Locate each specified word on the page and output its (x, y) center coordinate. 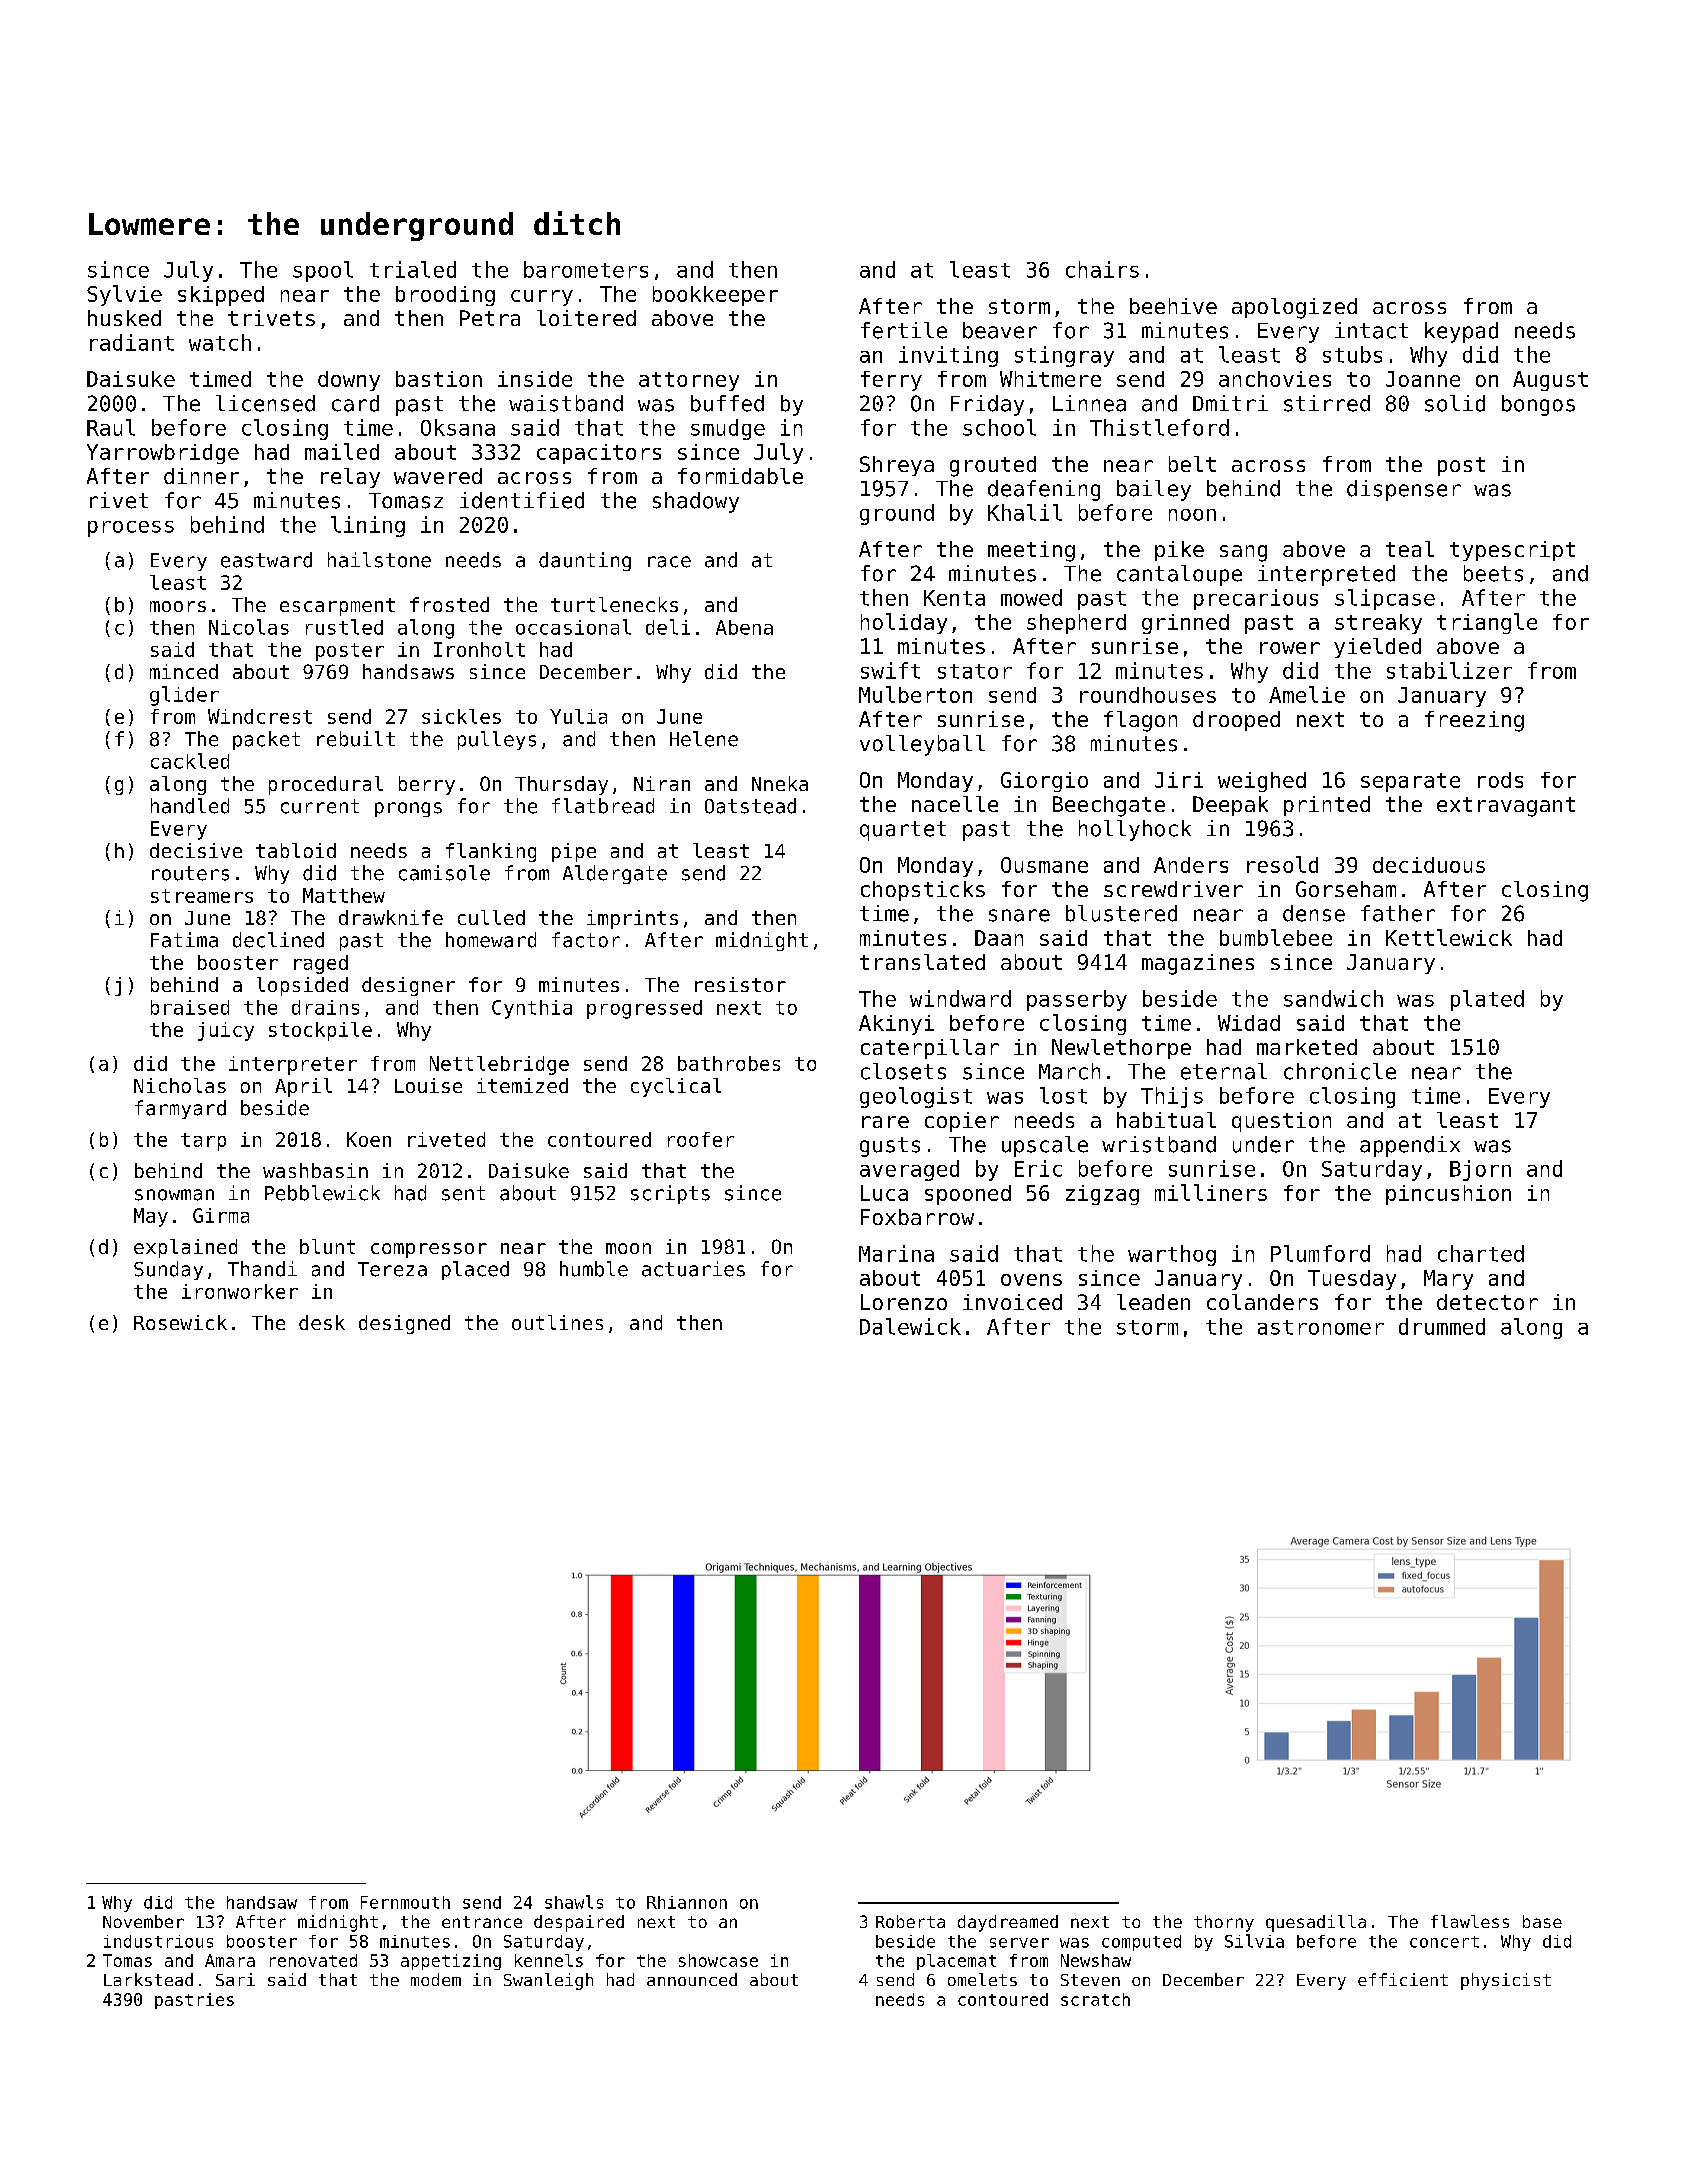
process (131, 529)
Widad (1249, 1023)
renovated (313, 1960)
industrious (158, 1941)
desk (322, 1322)
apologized (1294, 308)
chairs (1102, 269)
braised (190, 1007)
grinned (1185, 624)
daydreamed (1008, 1923)
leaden (1153, 1302)
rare (885, 1122)
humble (594, 1269)
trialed (413, 269)
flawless (1470, 1921)
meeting (1031, 551)
